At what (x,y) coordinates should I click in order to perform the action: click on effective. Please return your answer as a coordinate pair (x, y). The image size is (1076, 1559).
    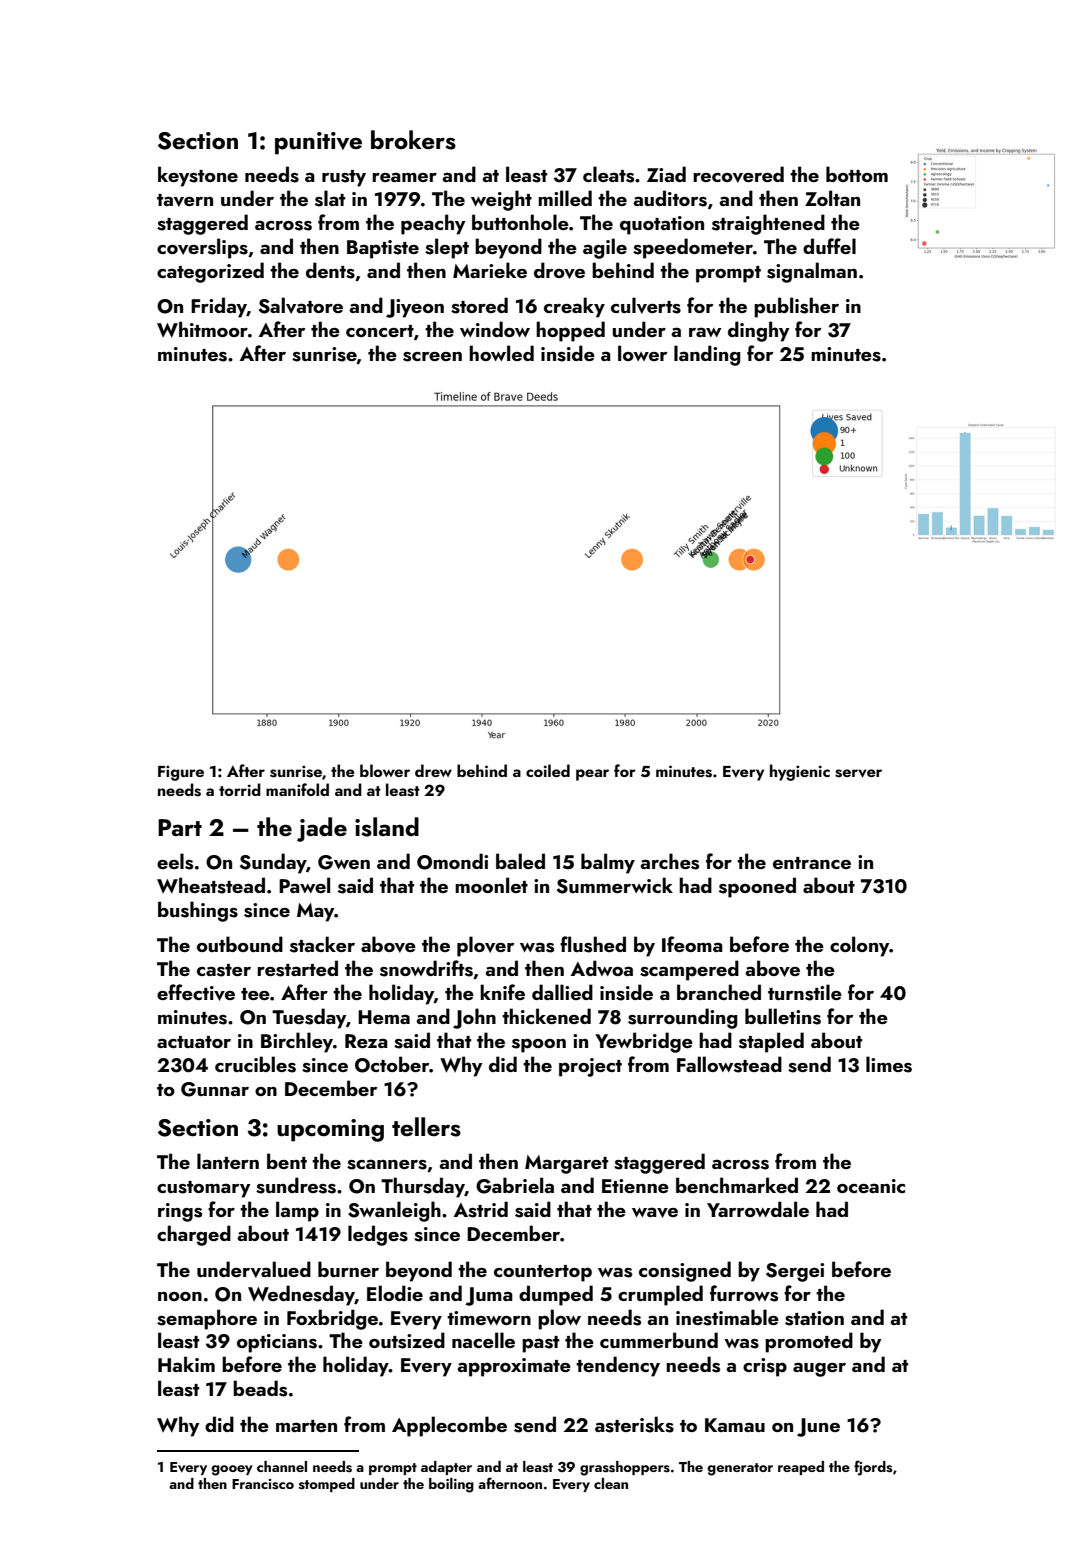
    Looking at the image, I should click on (196, 992).
